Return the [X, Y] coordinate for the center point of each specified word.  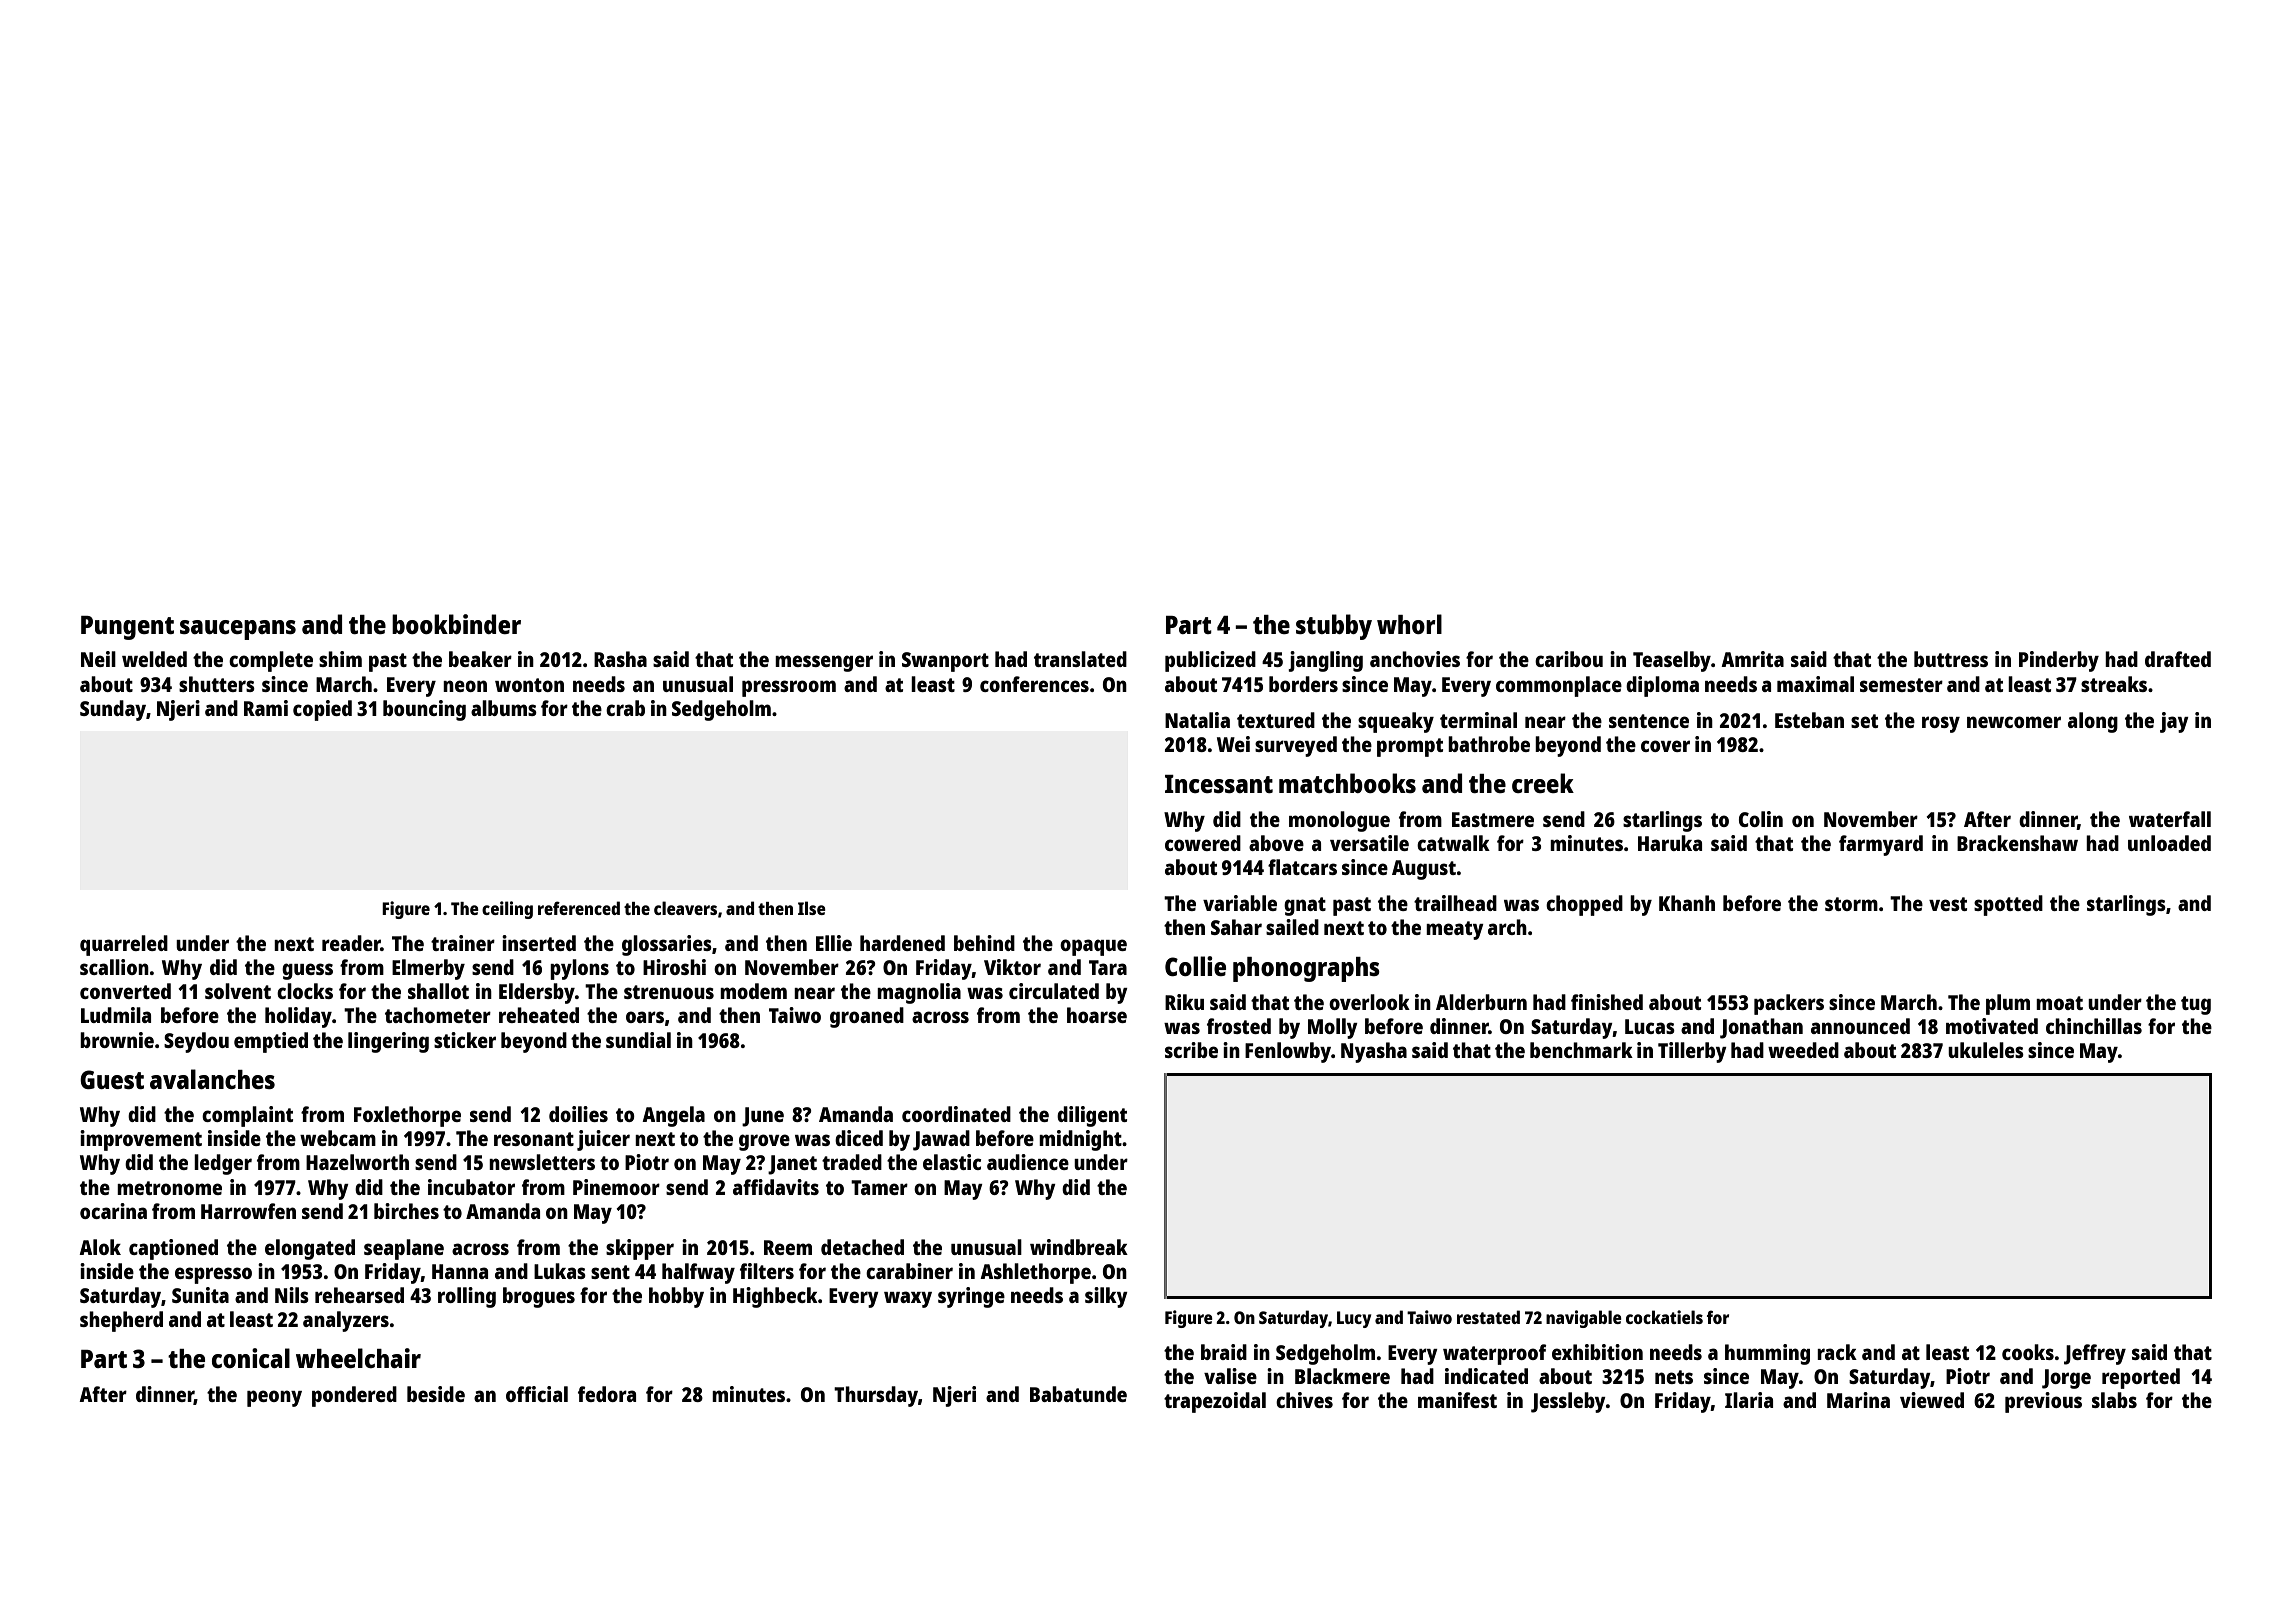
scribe [1191, 1050]
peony [274, 1398]
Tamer [879, 1187]
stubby [1334, 627]
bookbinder [456, 624]
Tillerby [1692, 1052]
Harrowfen [248, 1211]
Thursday [876, 1396]
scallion [114, 967]
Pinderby [2059, 661]
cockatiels [1664, 1317]
